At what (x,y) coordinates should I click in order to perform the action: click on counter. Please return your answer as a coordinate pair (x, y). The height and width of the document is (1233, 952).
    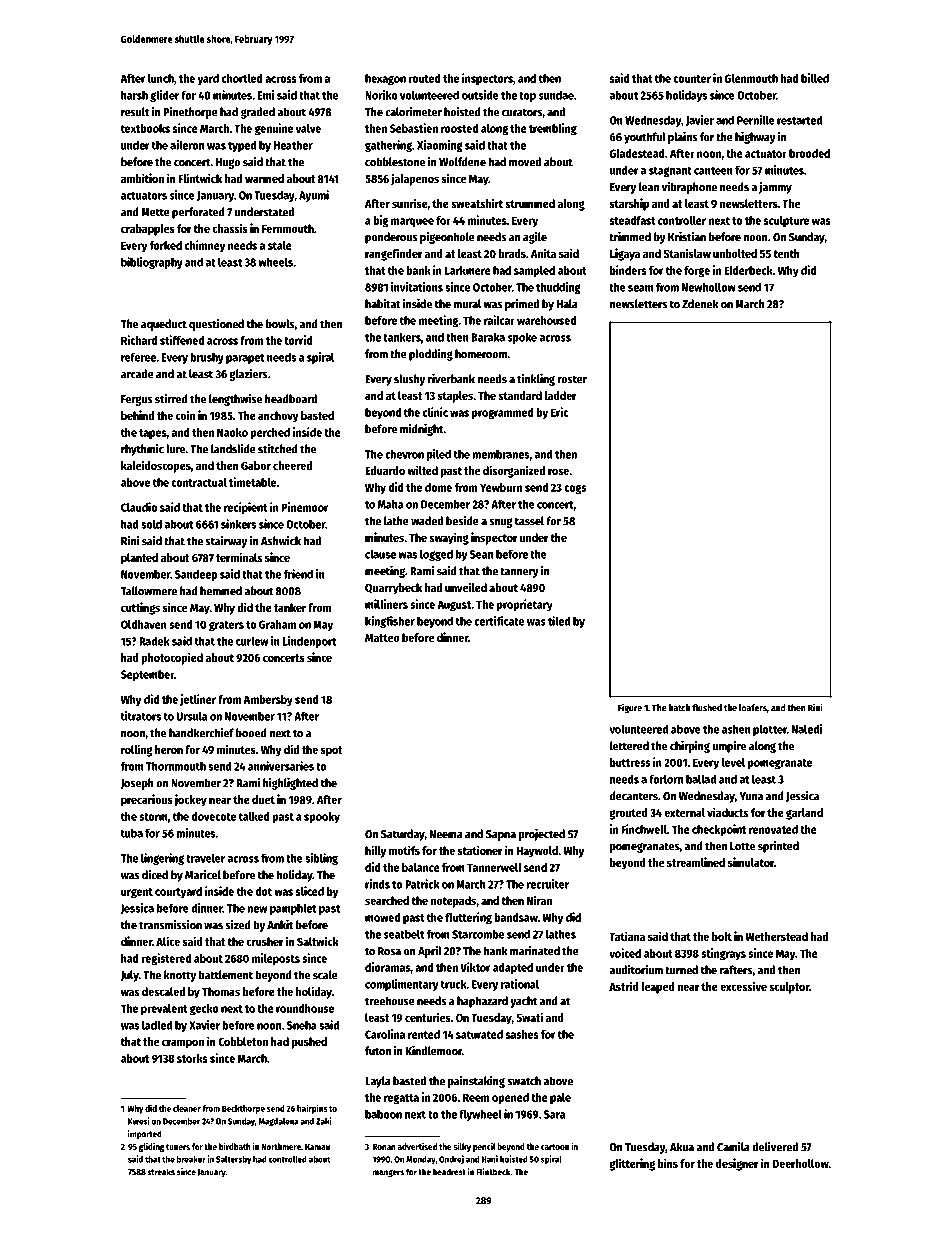
    Looking at the image, I should click on (692, 79).
